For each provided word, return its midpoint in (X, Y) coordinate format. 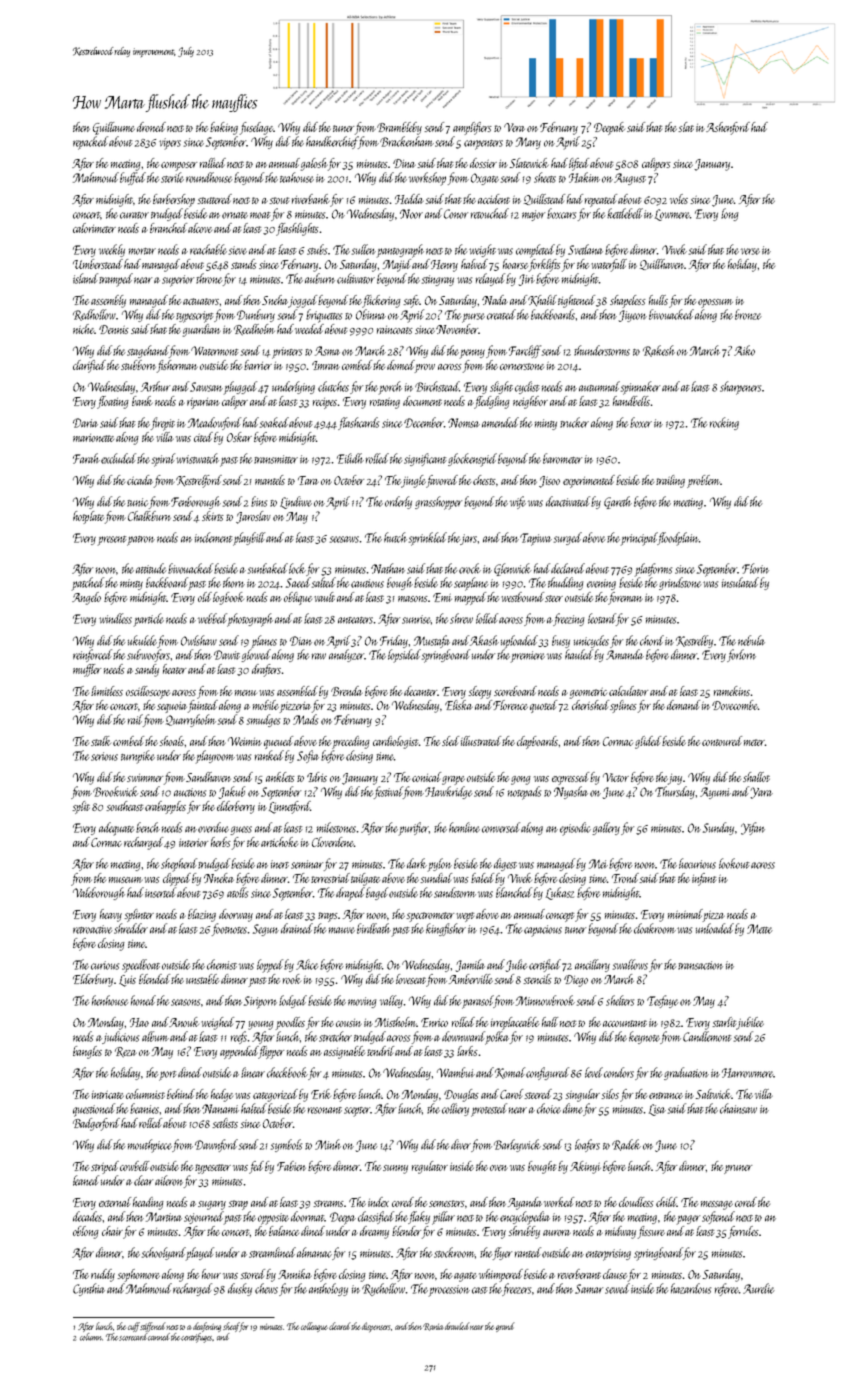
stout (279, 200)
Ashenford (728, 128)
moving (362, 1002)
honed (143, 1000)
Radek (626, 1145)
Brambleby (399, 128)
